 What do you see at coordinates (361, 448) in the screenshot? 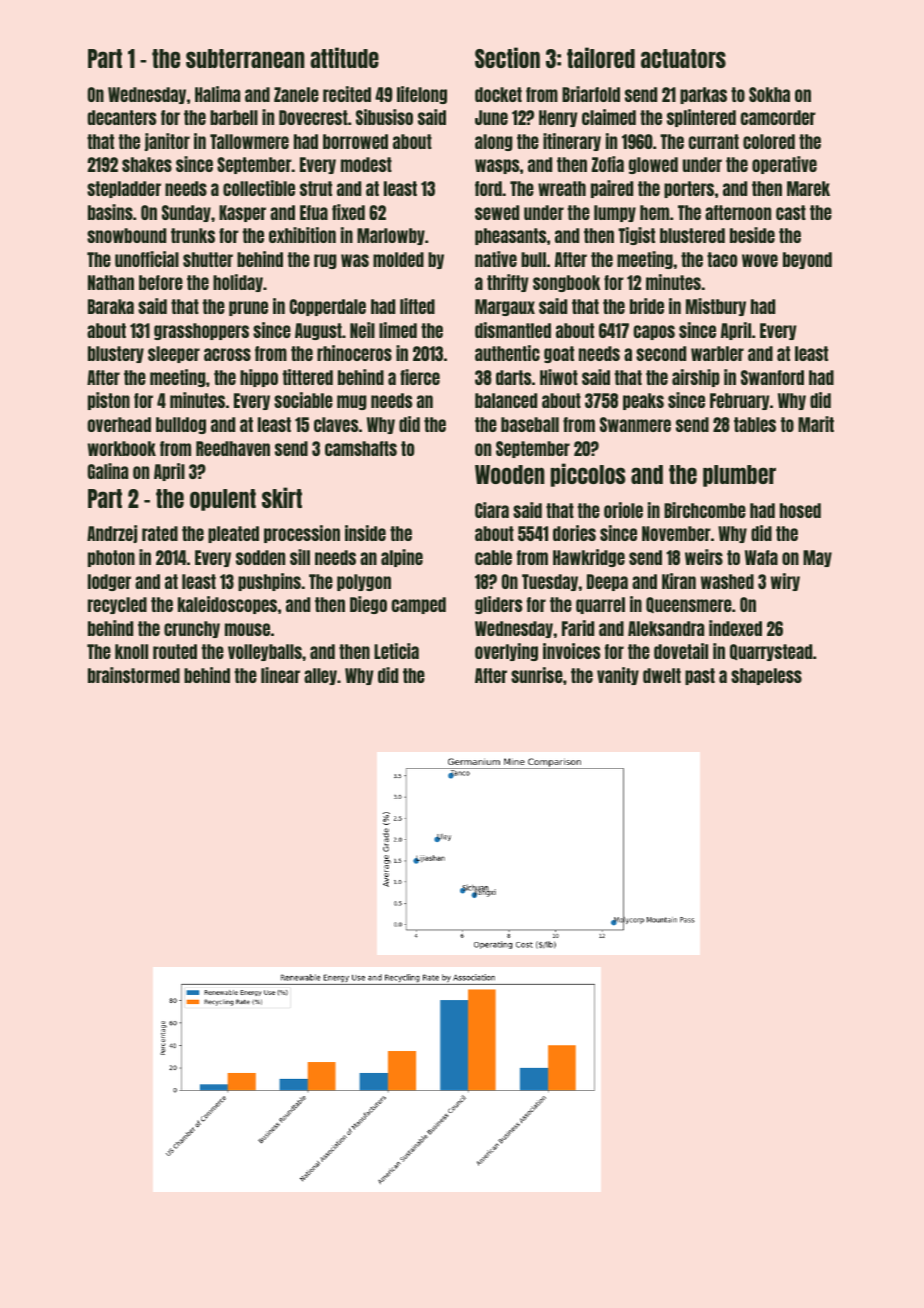
I see `camshafts` at bounding box center [361, 448].
